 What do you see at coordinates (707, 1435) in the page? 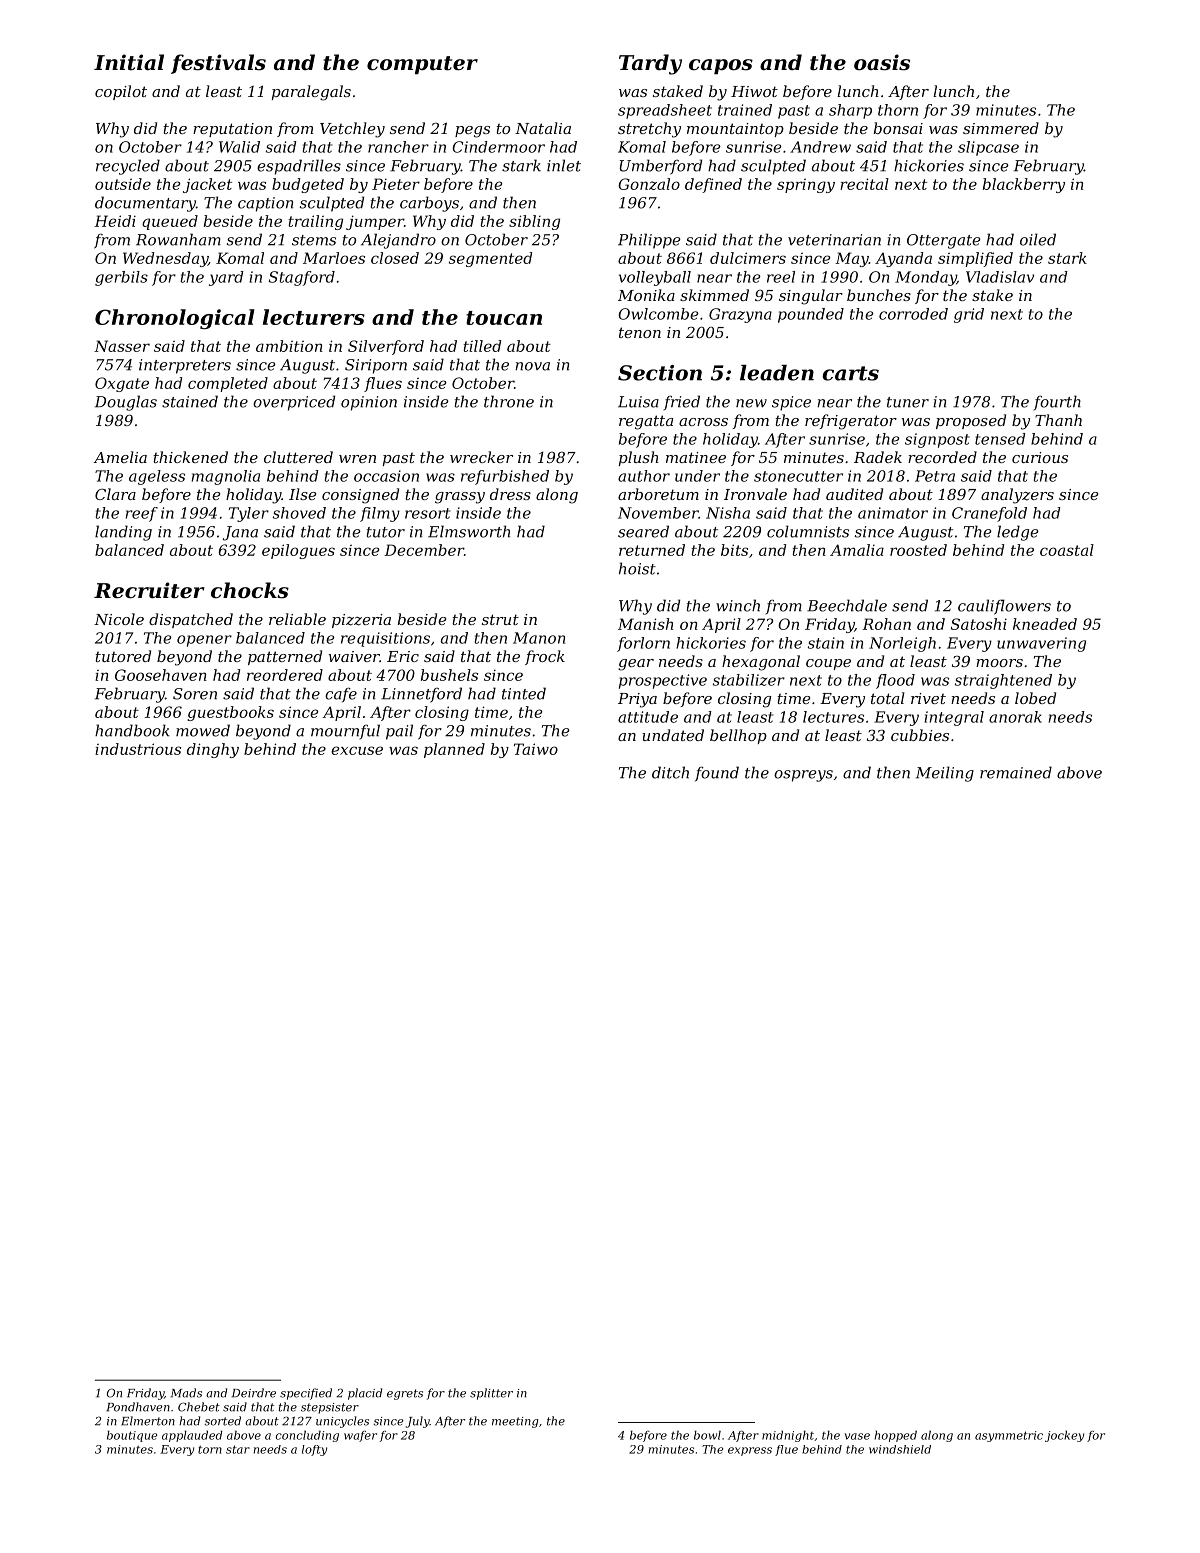
I see `bowl` at bounding box center [707, 1435].
